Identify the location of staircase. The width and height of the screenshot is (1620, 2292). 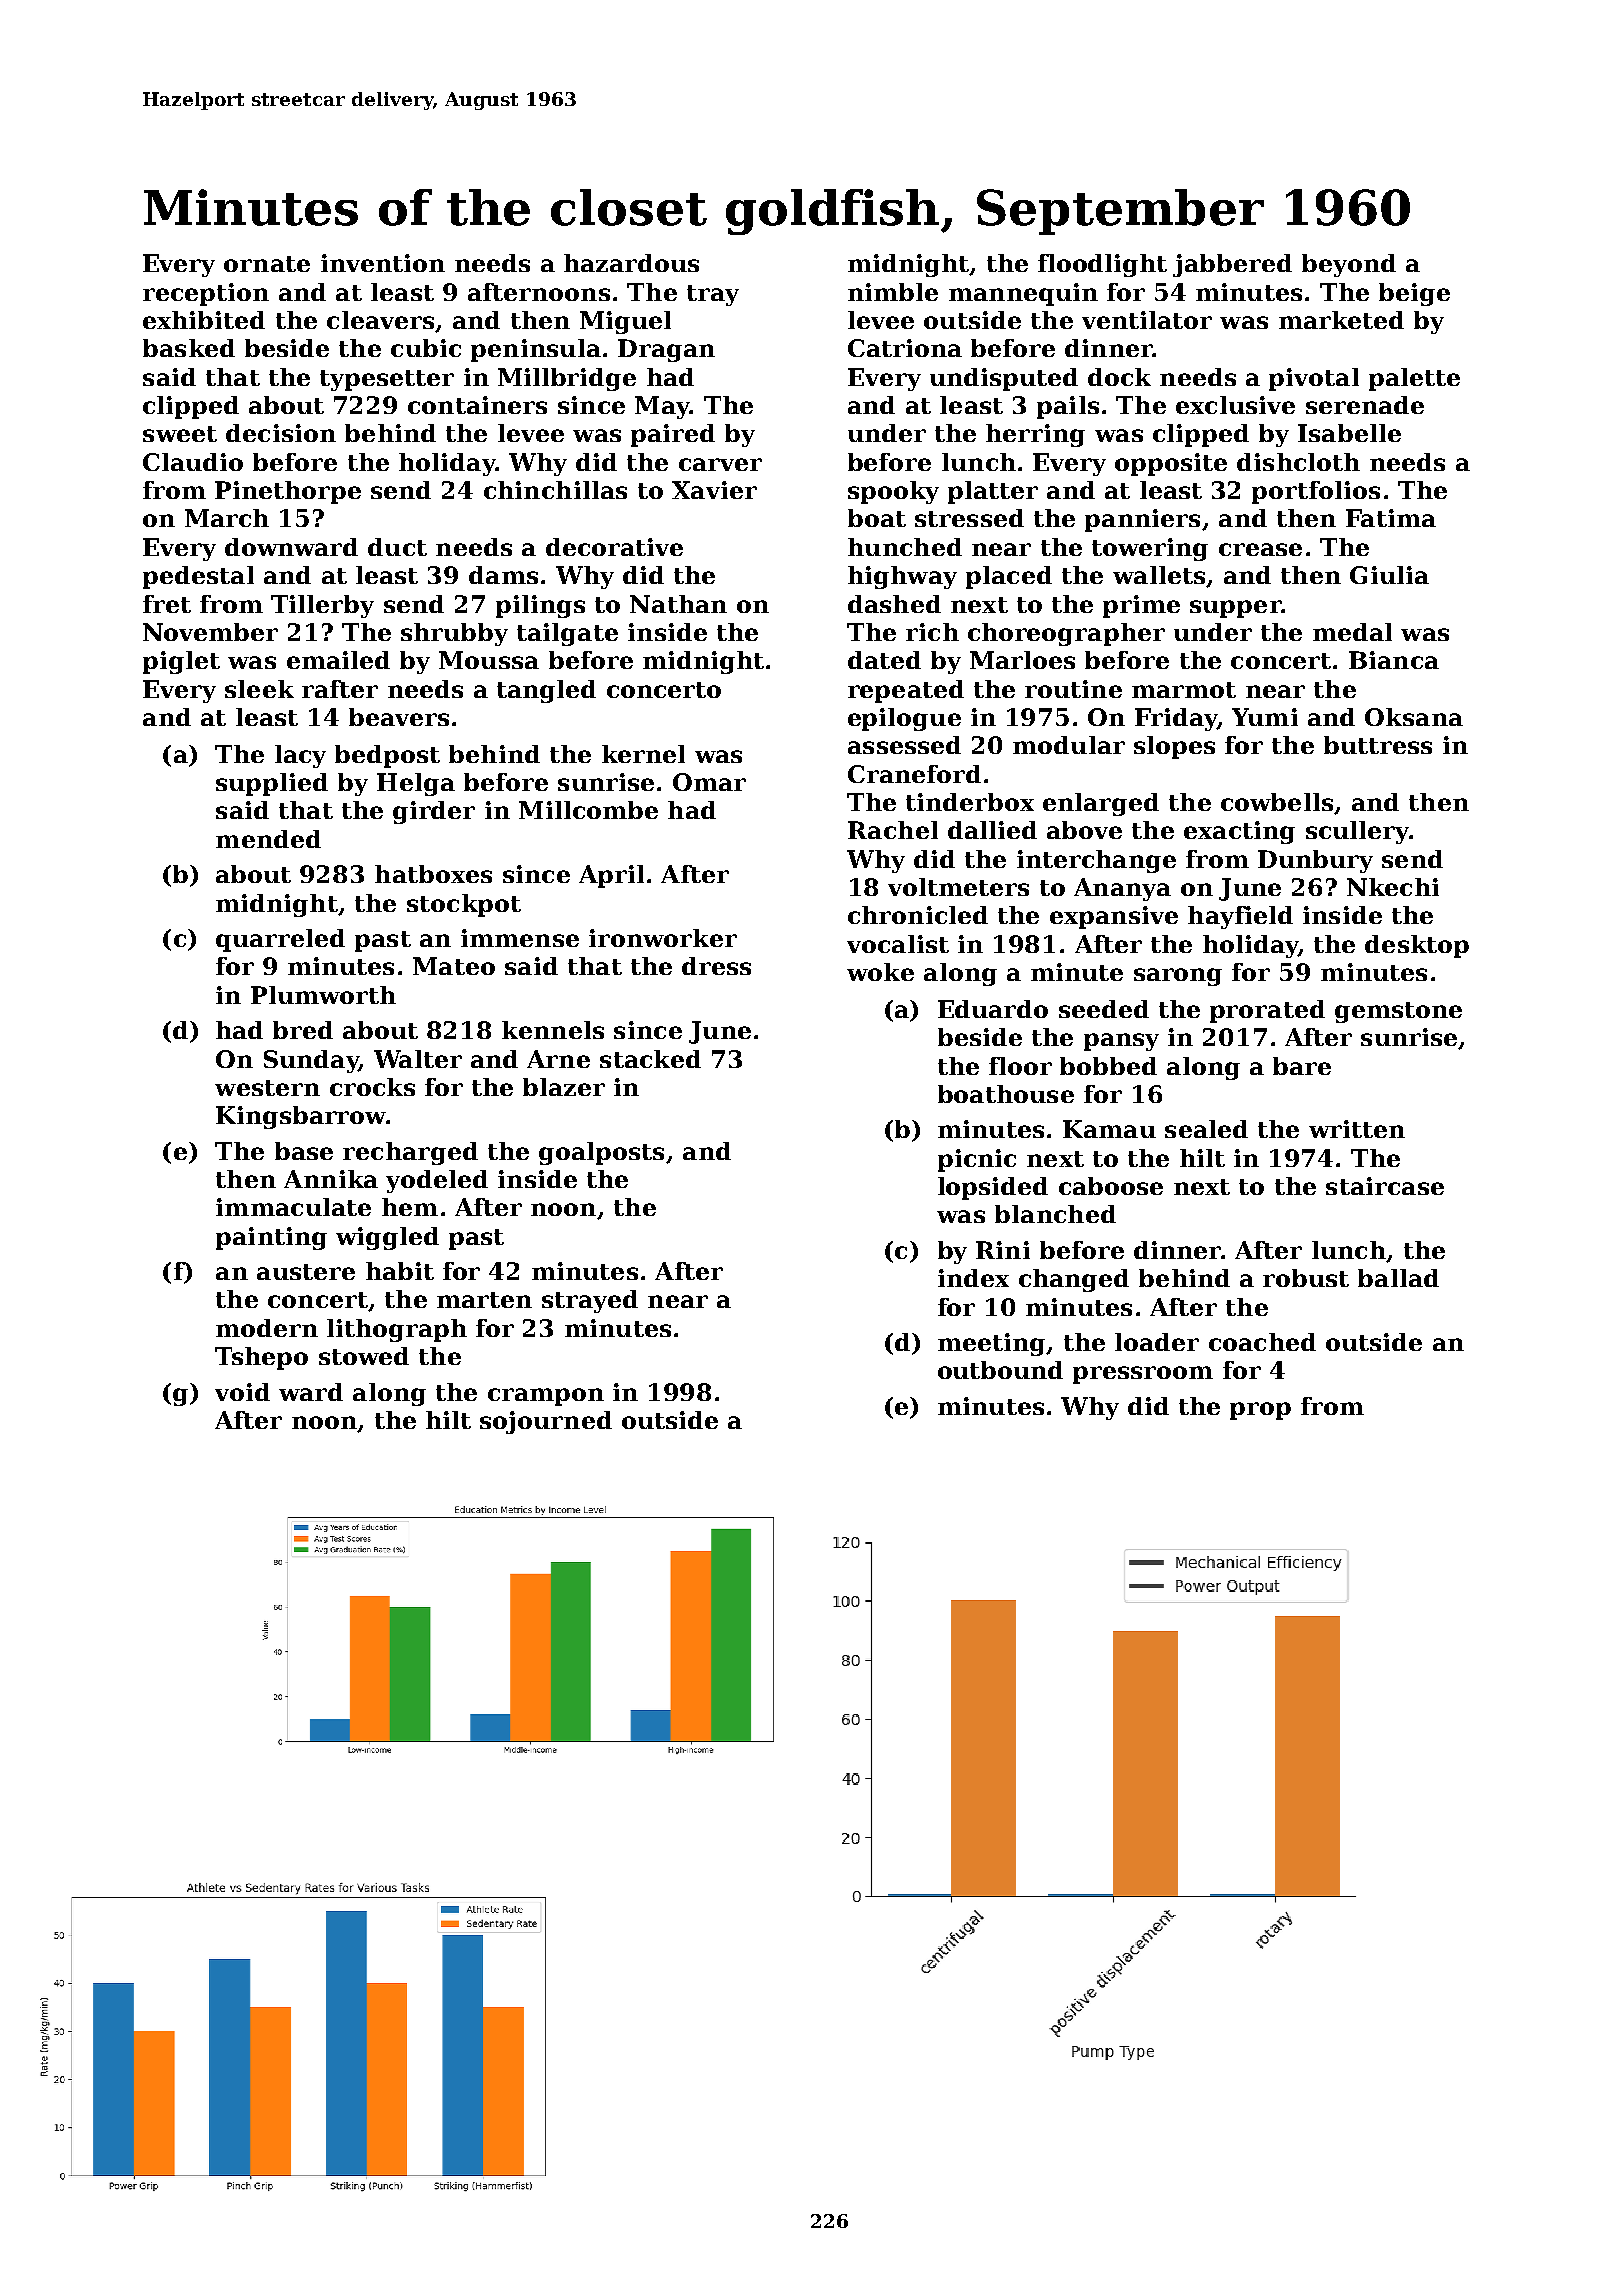
(1385, 1186).
